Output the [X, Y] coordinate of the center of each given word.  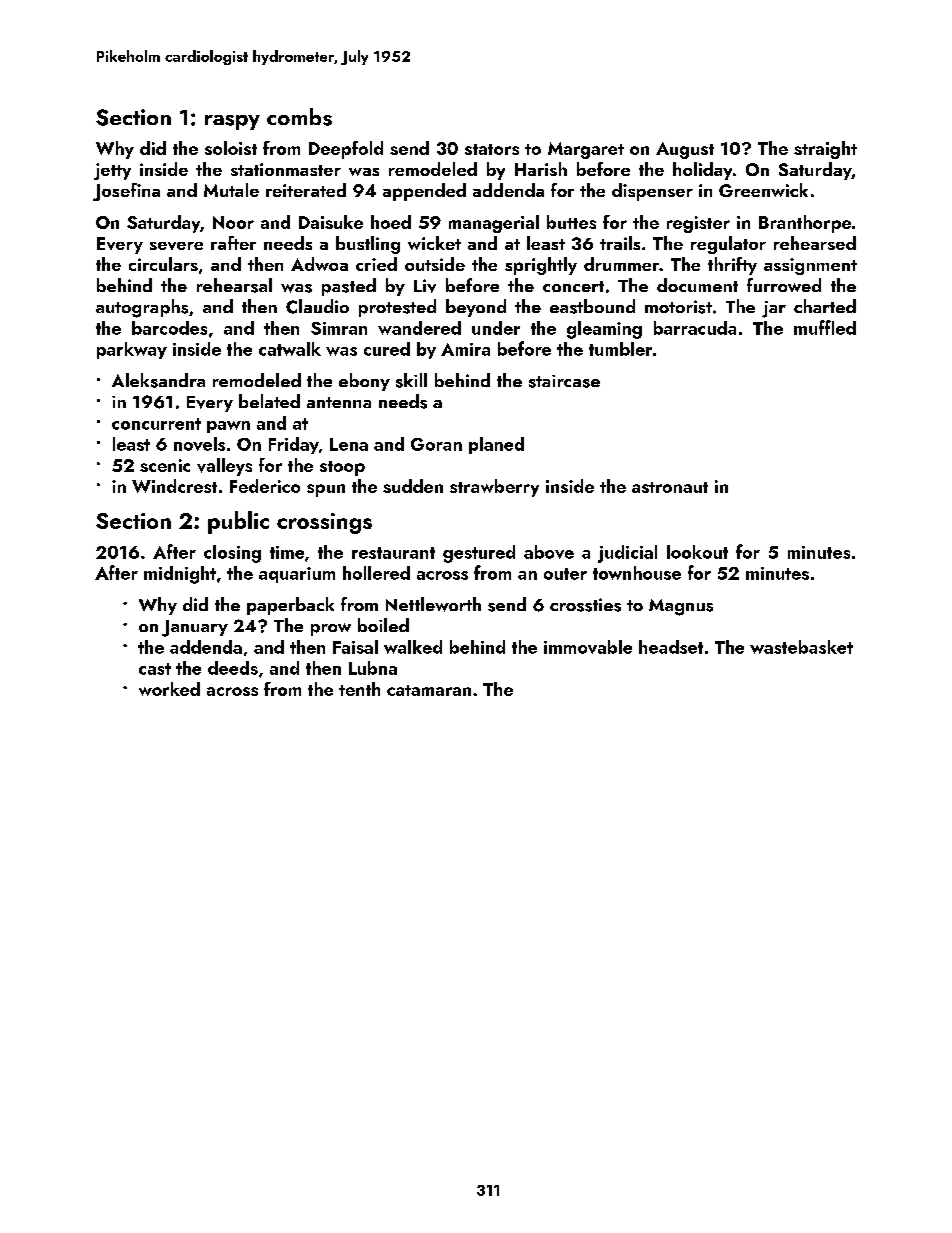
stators [492, 149]
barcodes [169, 328]
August [685, 150]
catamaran [429, 690]
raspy [232, 122]
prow [331, 629]
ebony [364, 382]
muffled [825, 327]
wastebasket [801, 647]
